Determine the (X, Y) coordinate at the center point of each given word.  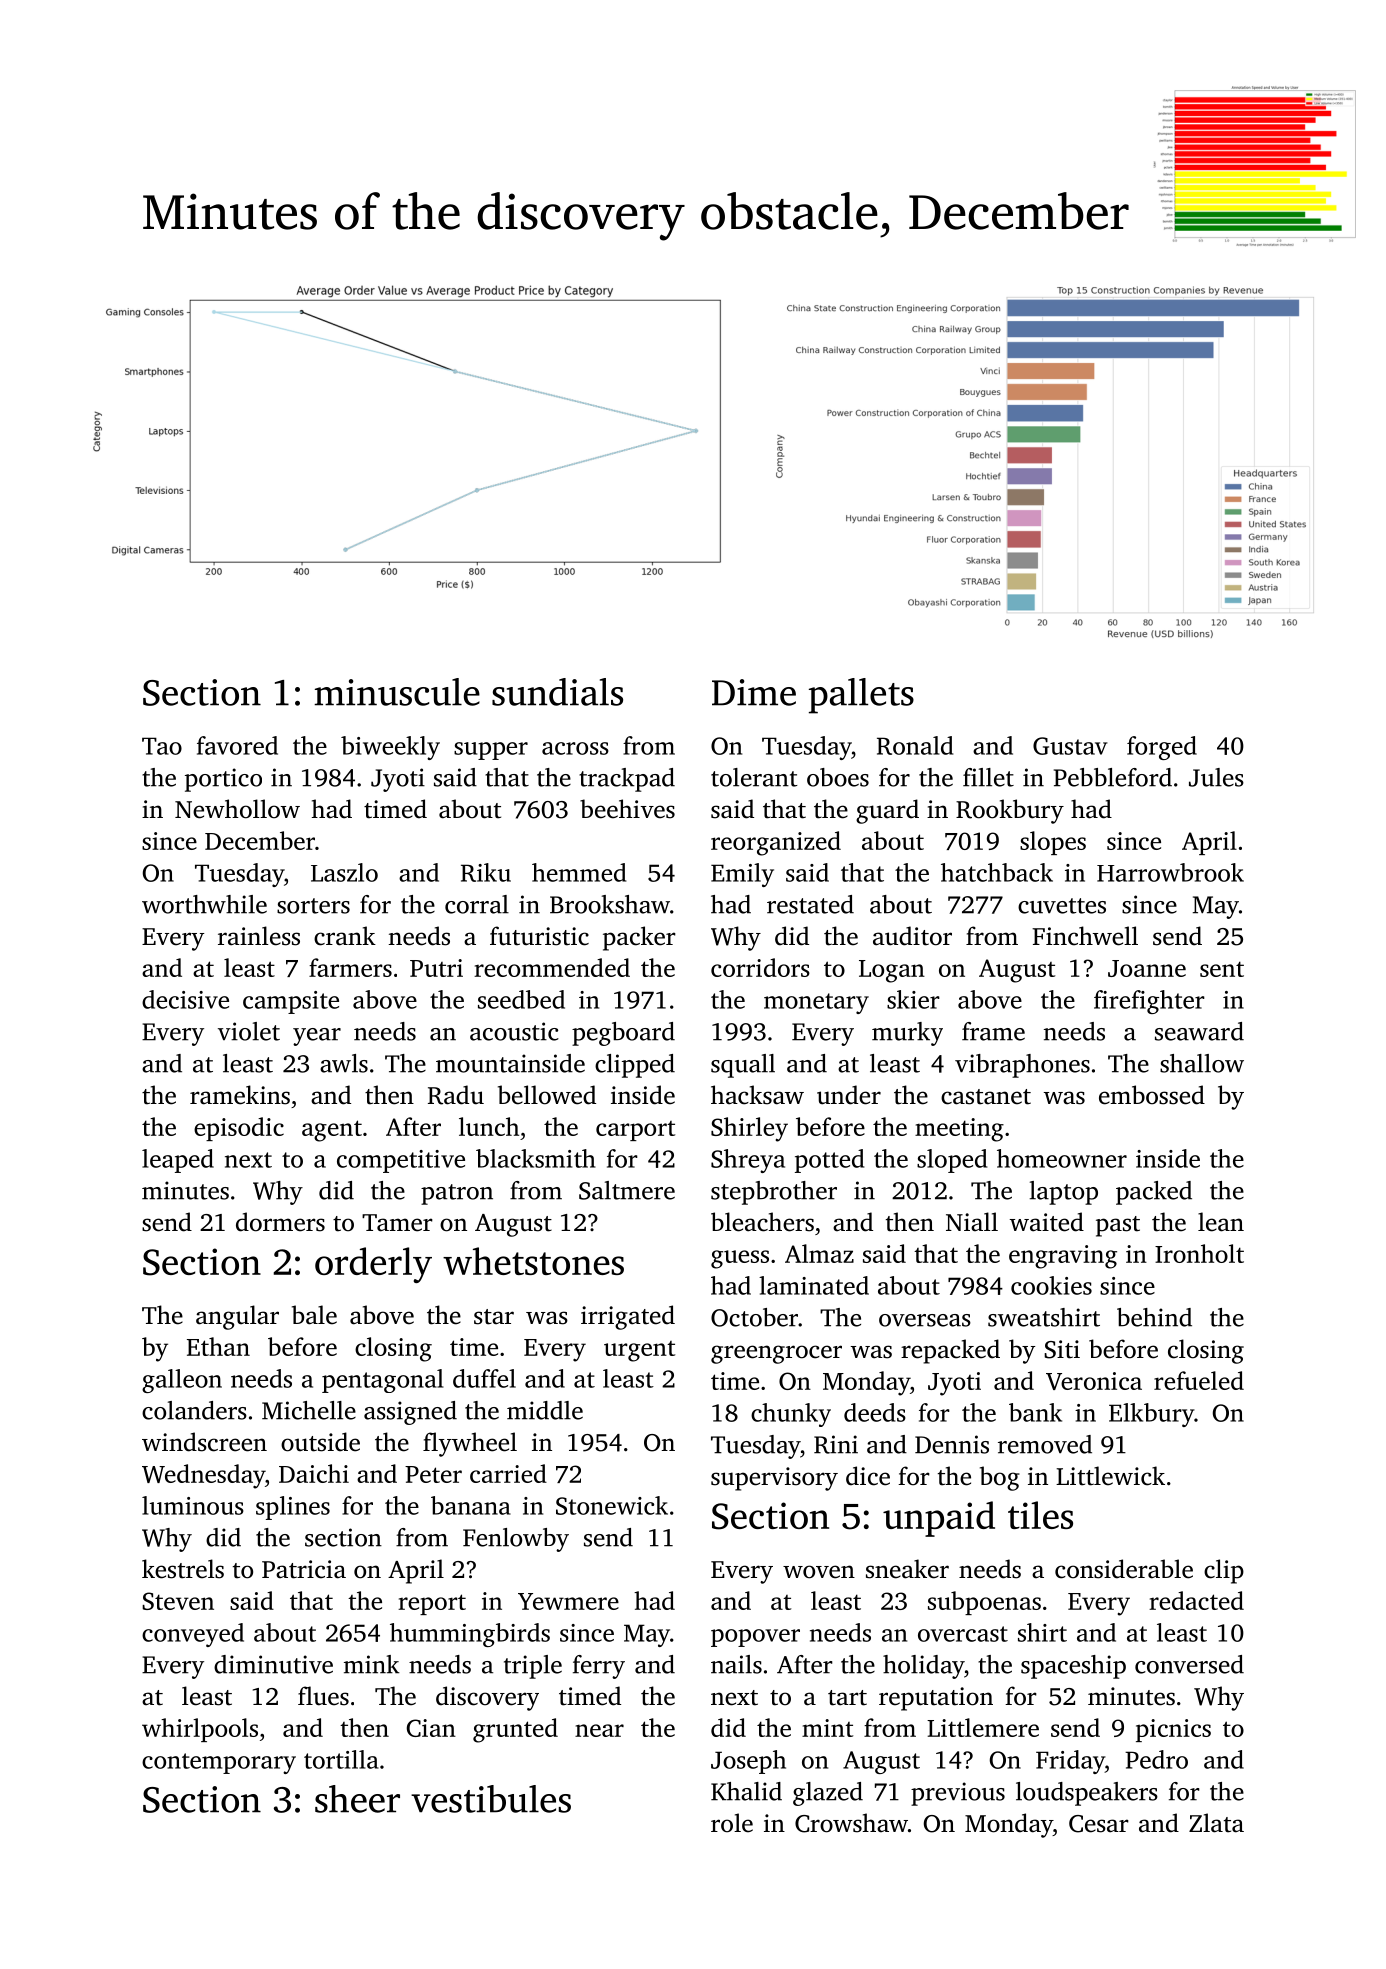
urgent (639, 1351)
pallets (861, 696)
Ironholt (1199, 1253)
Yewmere (568, 1601)
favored (237, 745)
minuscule (397, 692)
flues (323, 1696)
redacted (1196, 1600)
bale (314, 1315)
